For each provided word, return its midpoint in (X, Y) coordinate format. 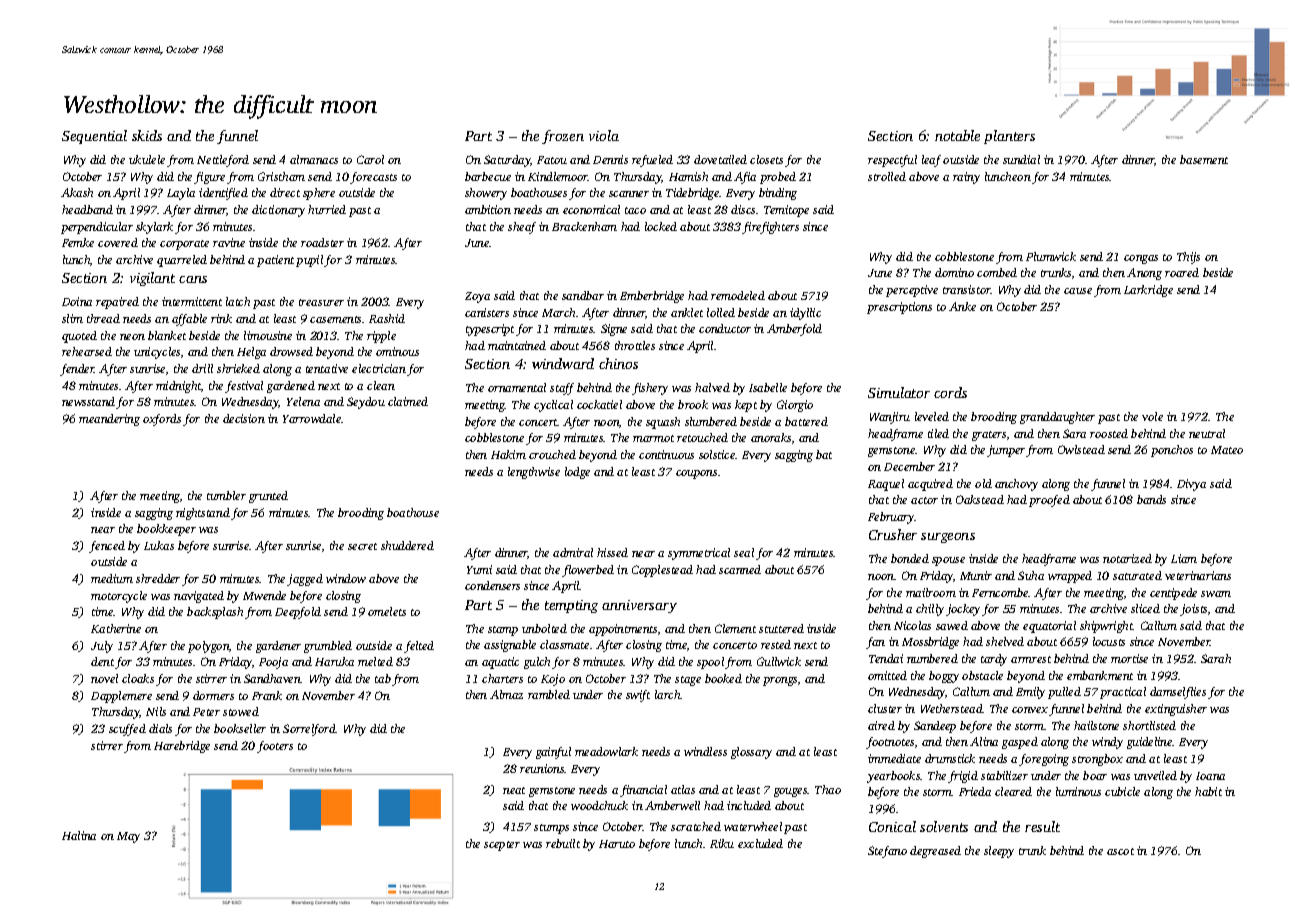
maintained (517, 345)
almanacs (314, 159)
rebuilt (563, 843)
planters (1009, 137)
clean (381, 385)
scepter (502, 846)
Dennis (610, 159)
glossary (751, 753)
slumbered (711, 421)
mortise (1129, 658)
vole (1152, 416)
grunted (268, 497)
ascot (1120, 851)
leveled (932, 416)
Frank (267, 695)
